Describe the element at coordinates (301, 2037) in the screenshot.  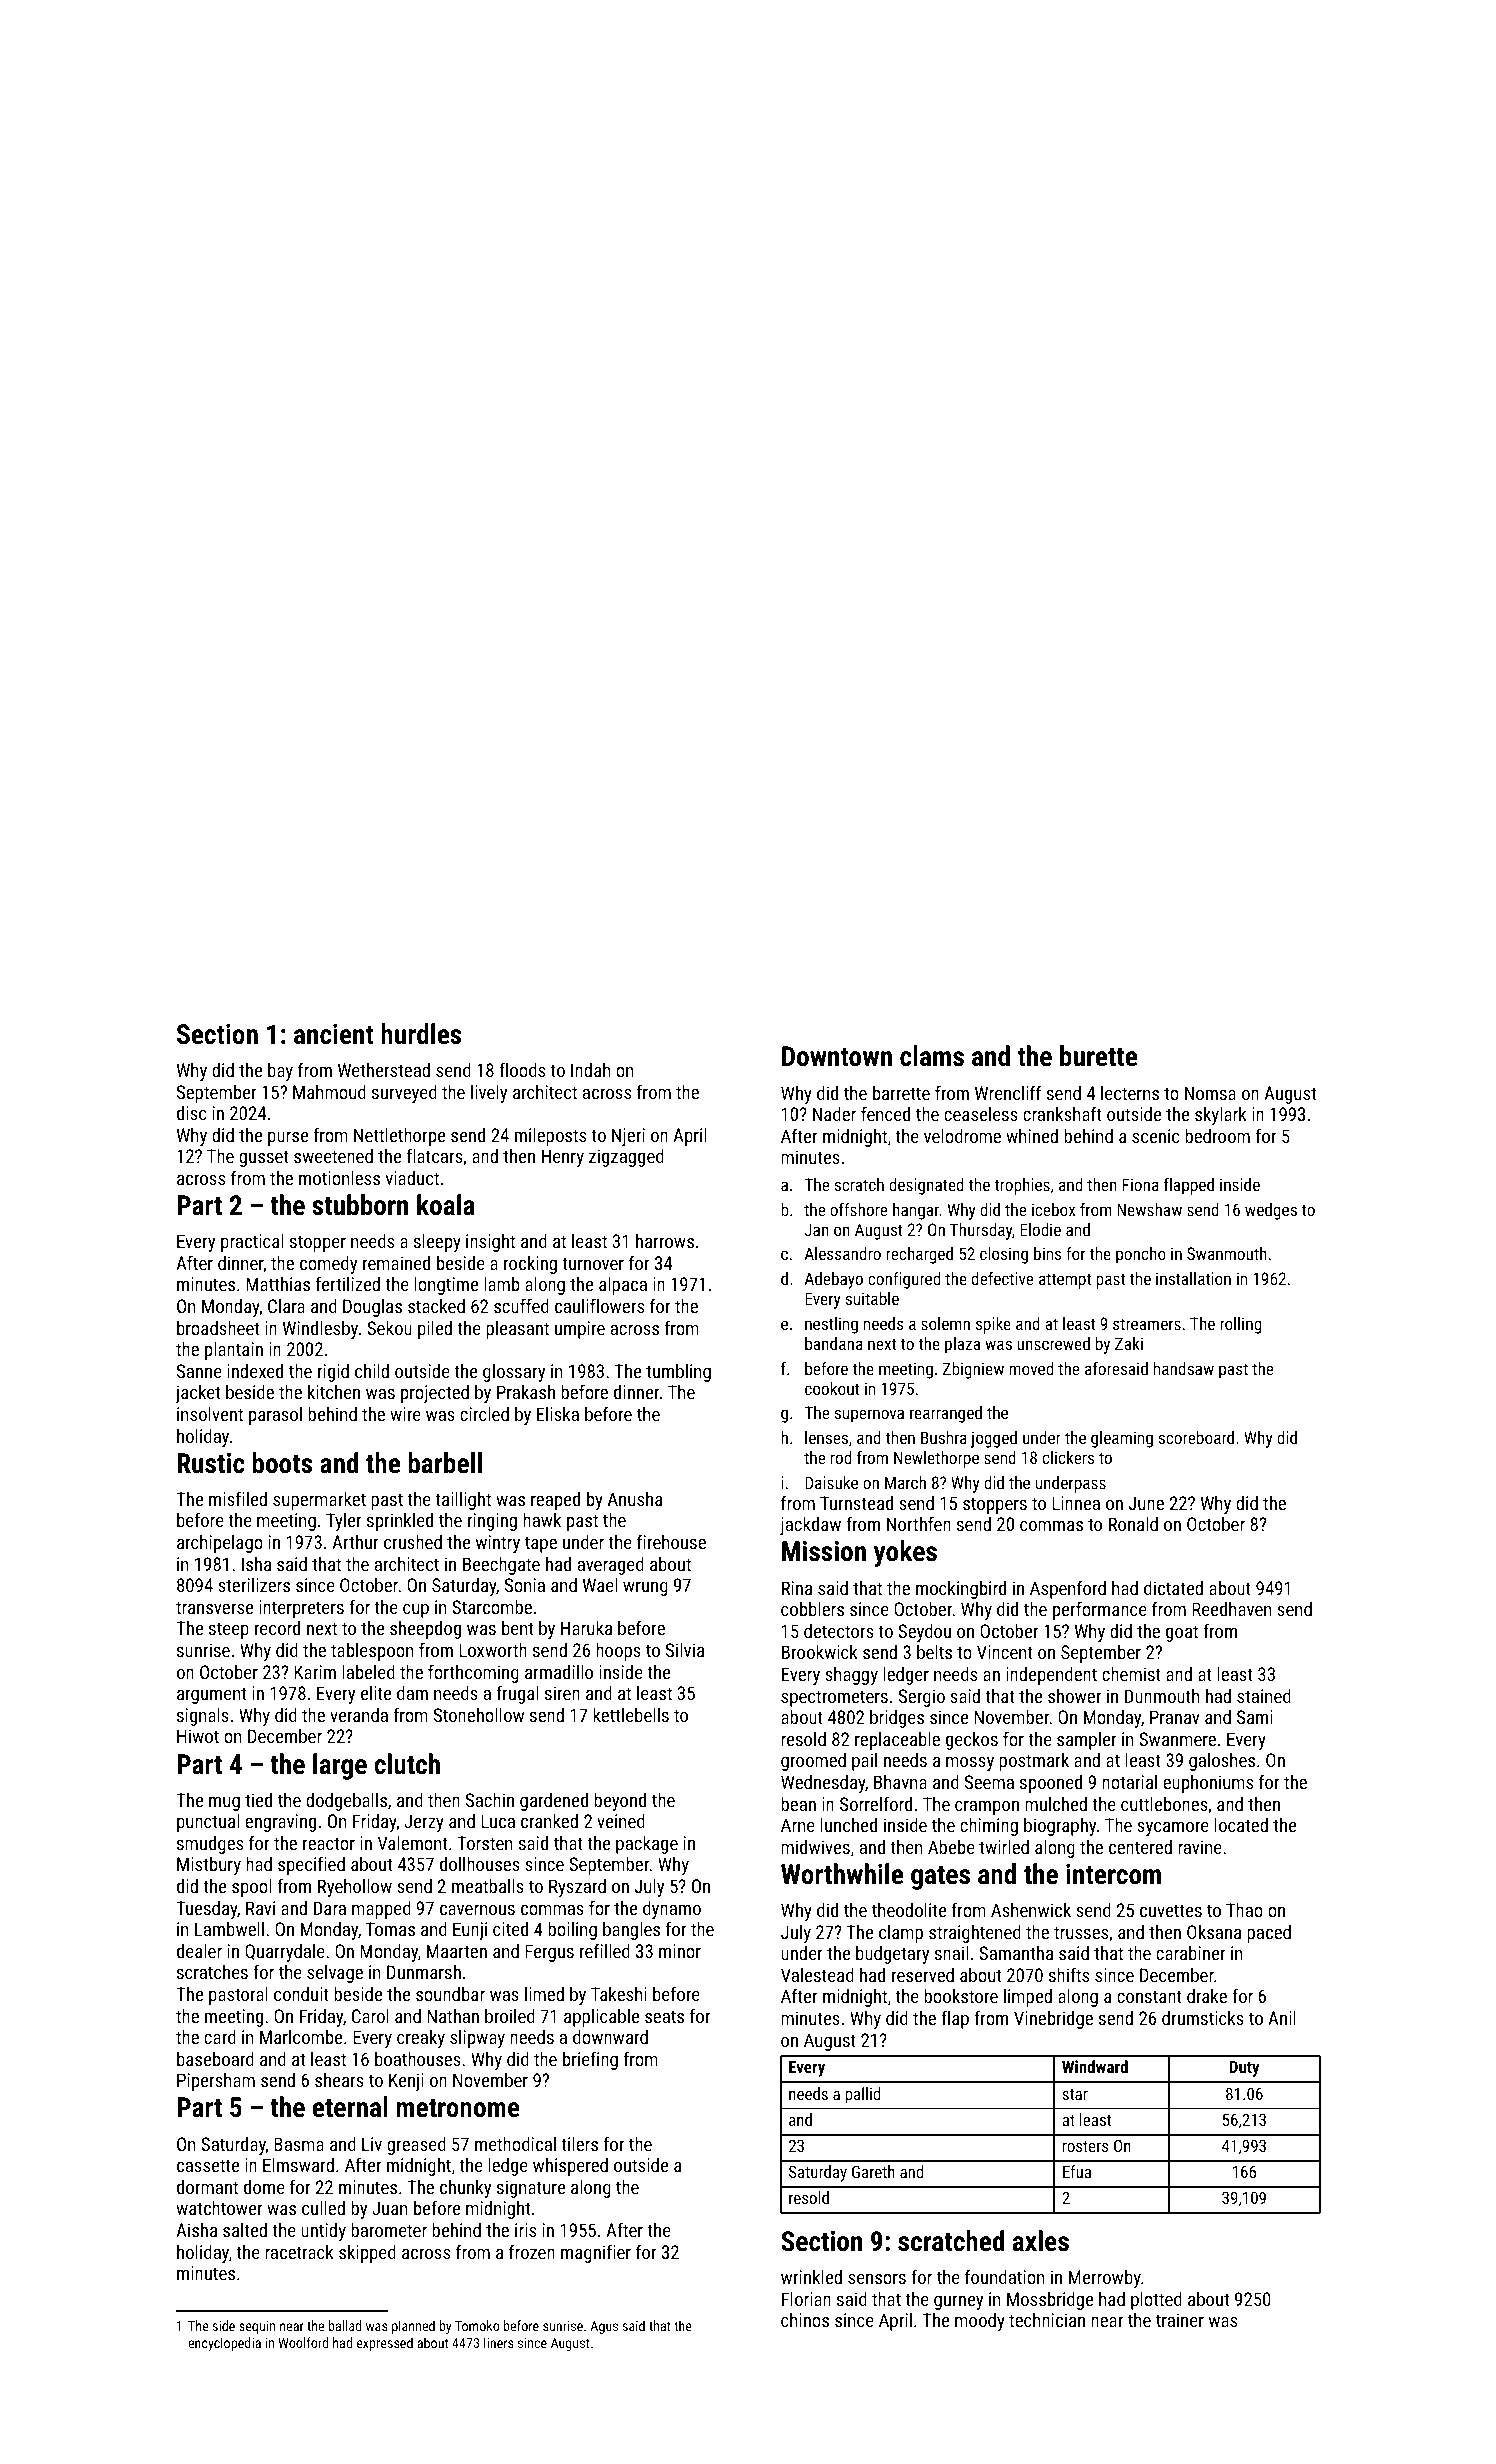
I see `Marlcombe` at that location.
